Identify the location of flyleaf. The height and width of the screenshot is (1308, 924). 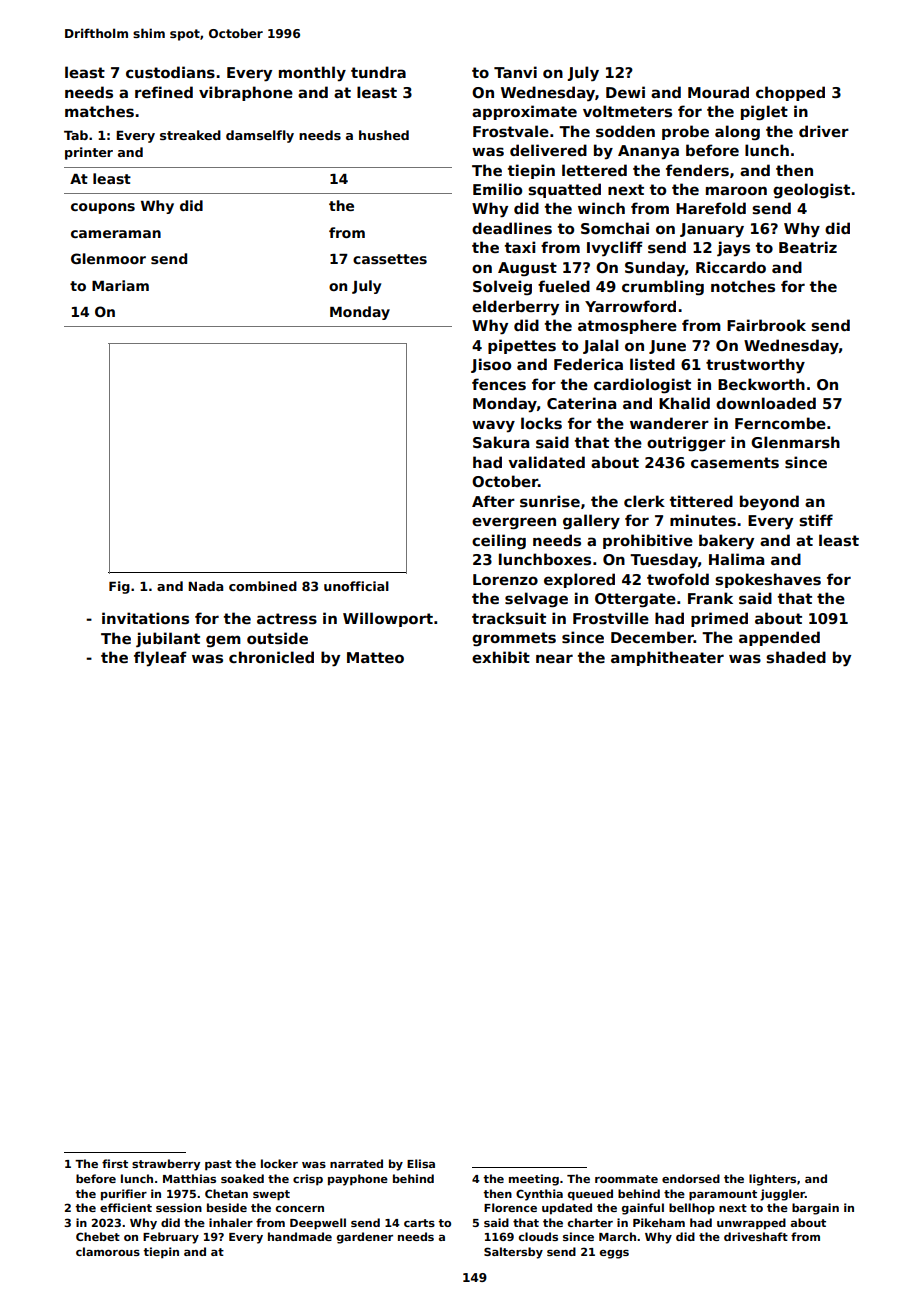
(160, 659).
